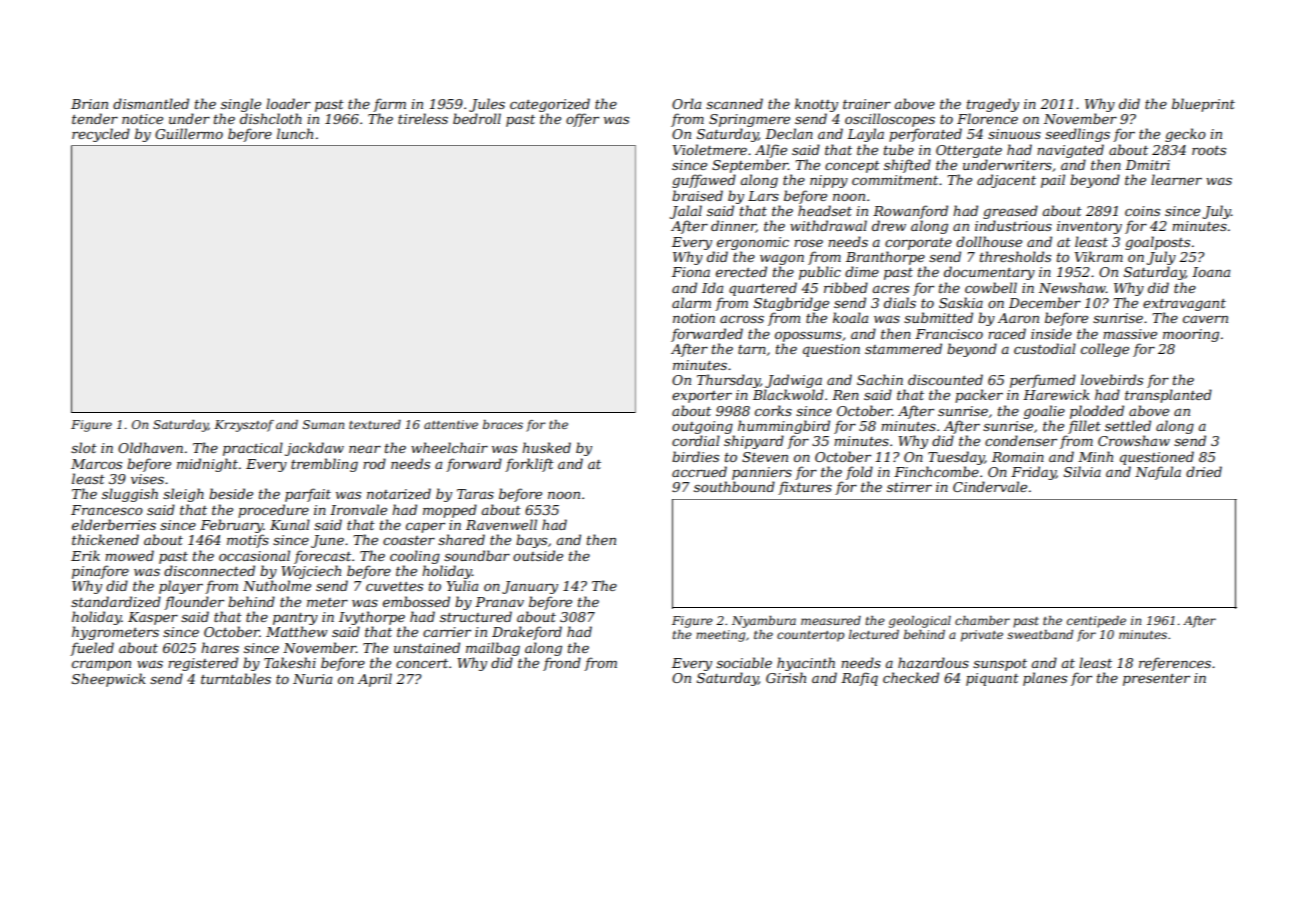 This image has height=924, width=1308. I want to click on loader, so click(288, 103).
